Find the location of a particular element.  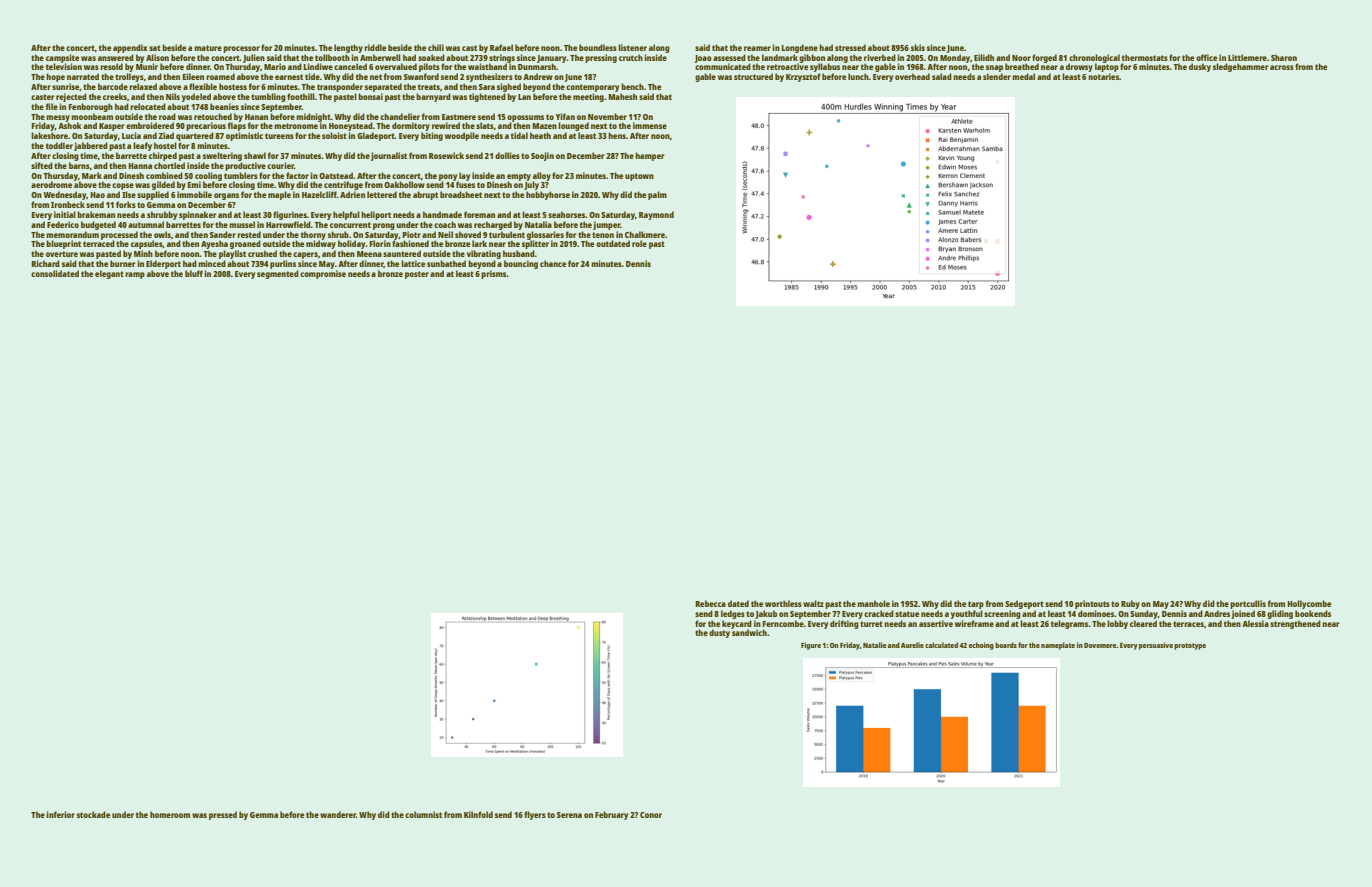

notaries is located at coordinates (1103, 76).
